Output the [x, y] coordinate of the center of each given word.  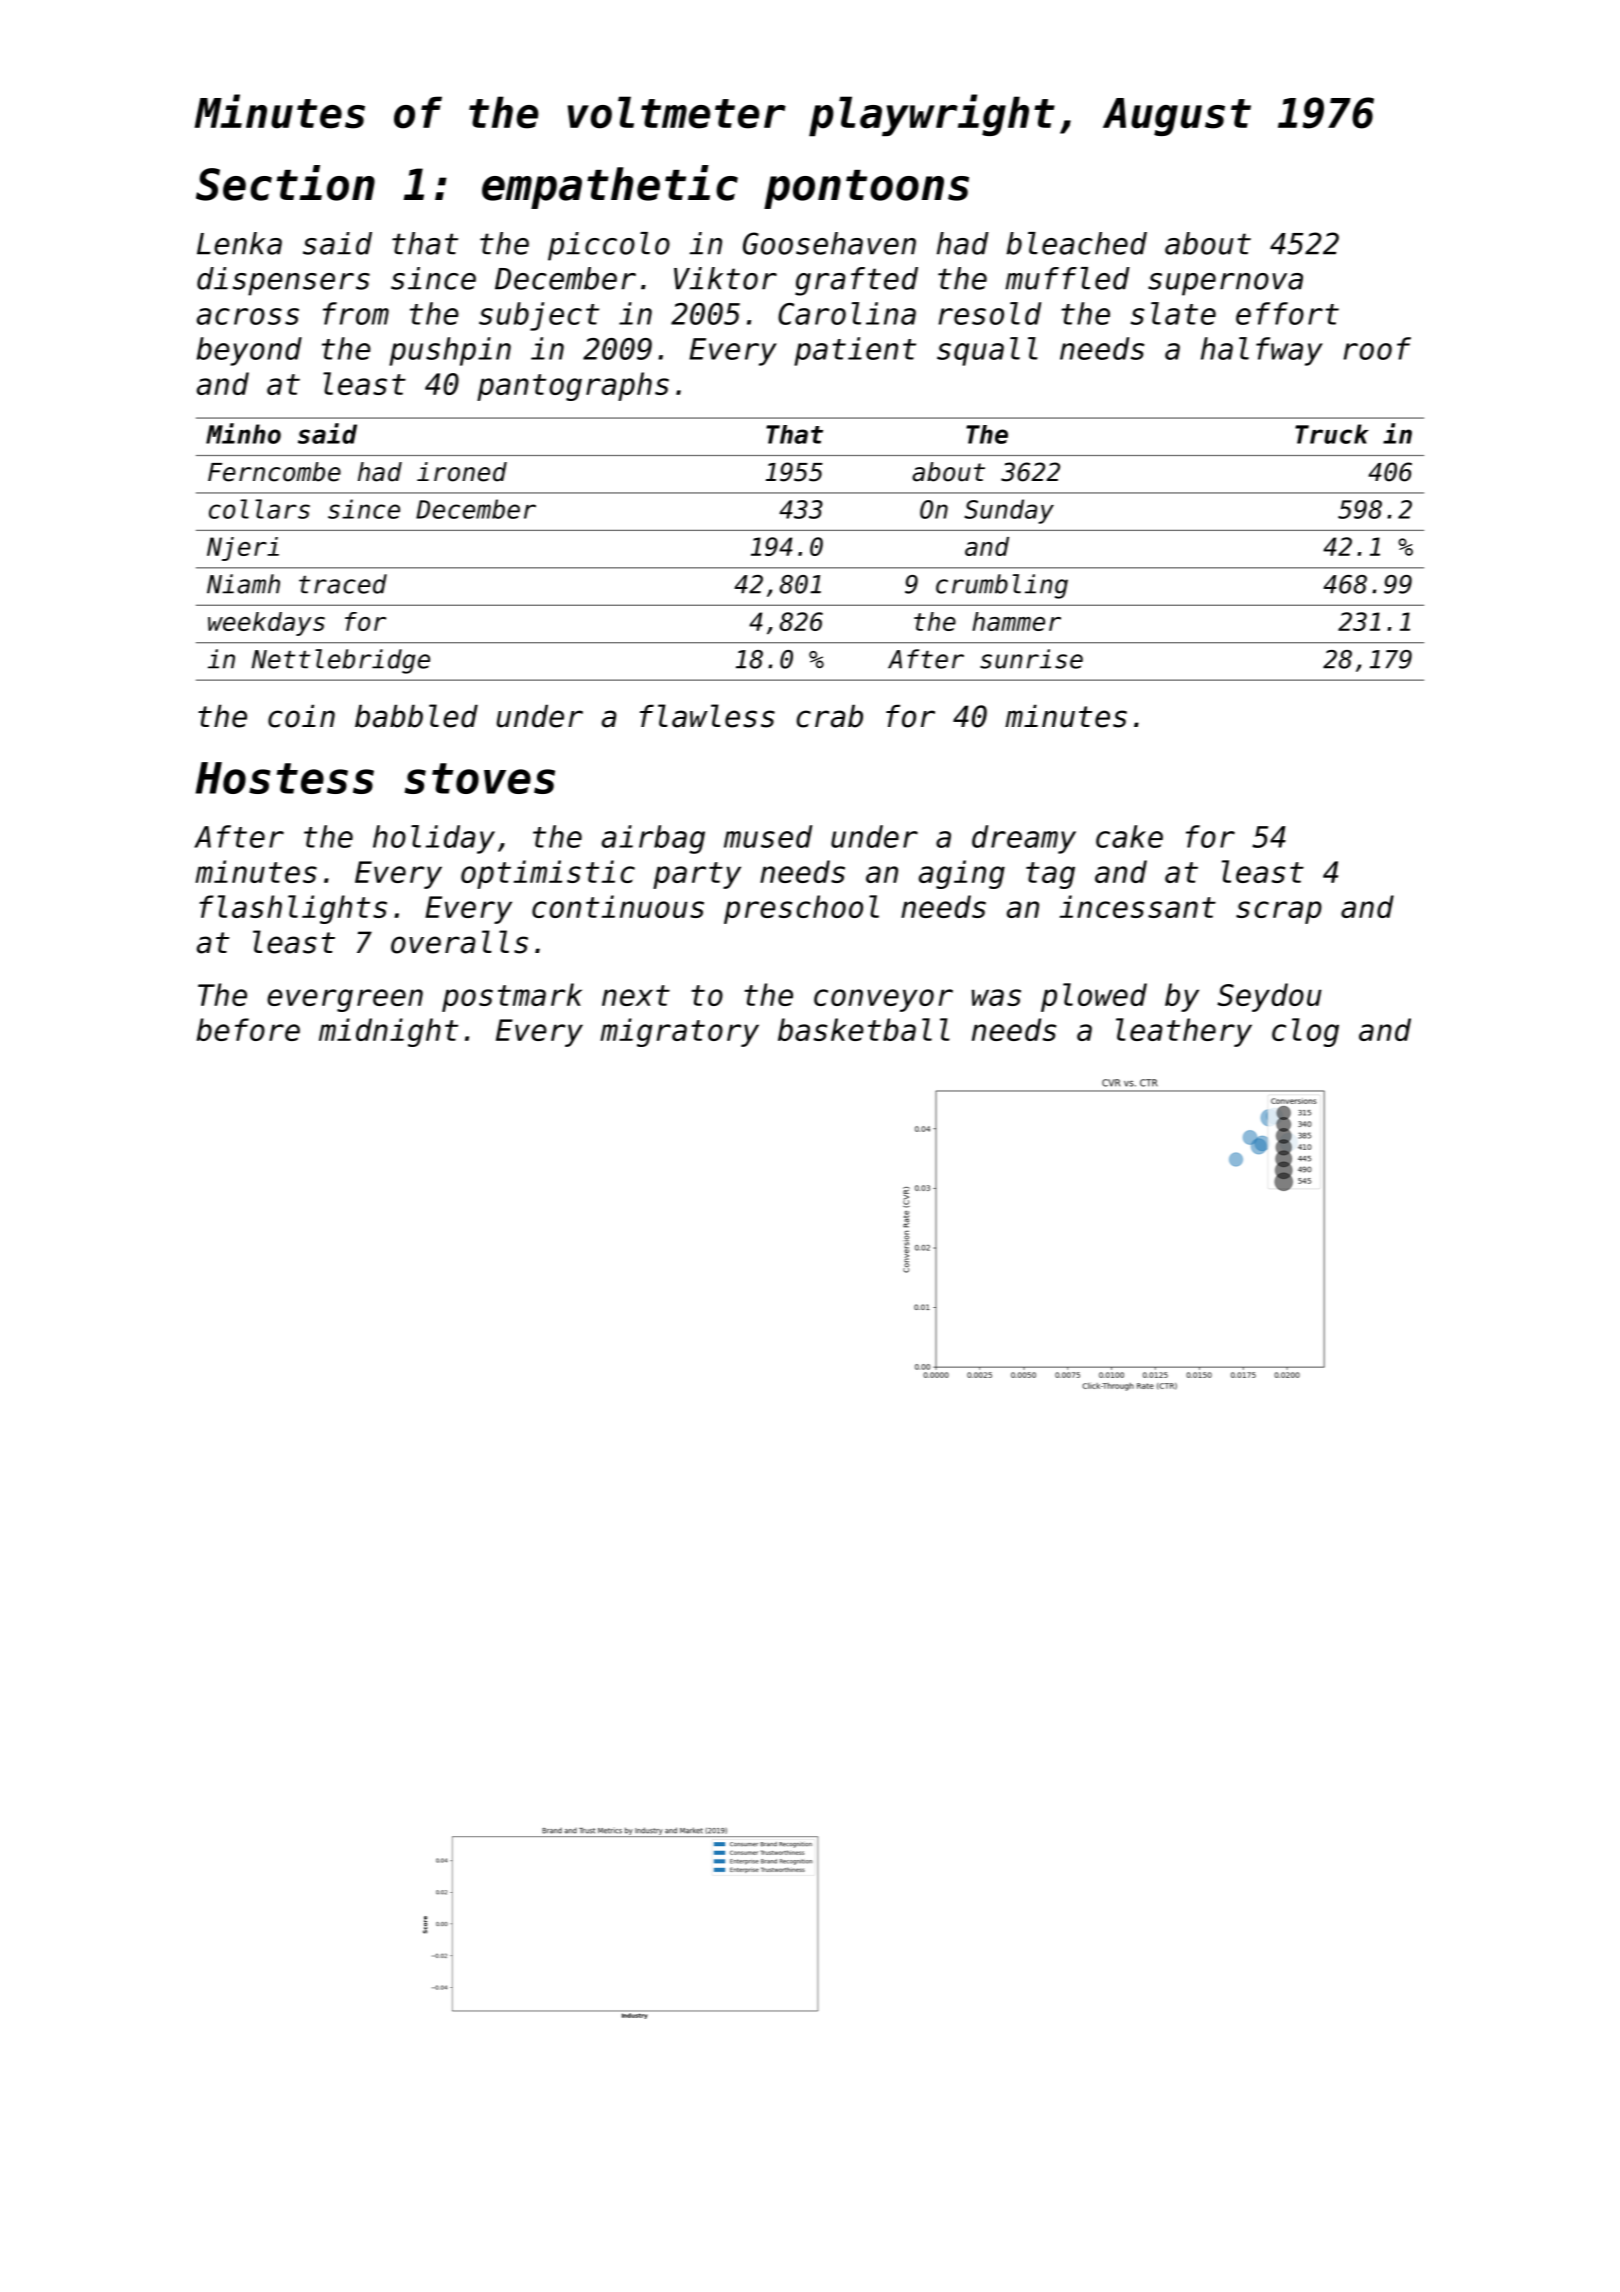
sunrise [1031, 659]
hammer [1016, 621]
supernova [1225, 284]
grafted [856, 281]
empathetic [610, 187]
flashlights [293, 909]
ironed [462, 472]
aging [962, 874]
